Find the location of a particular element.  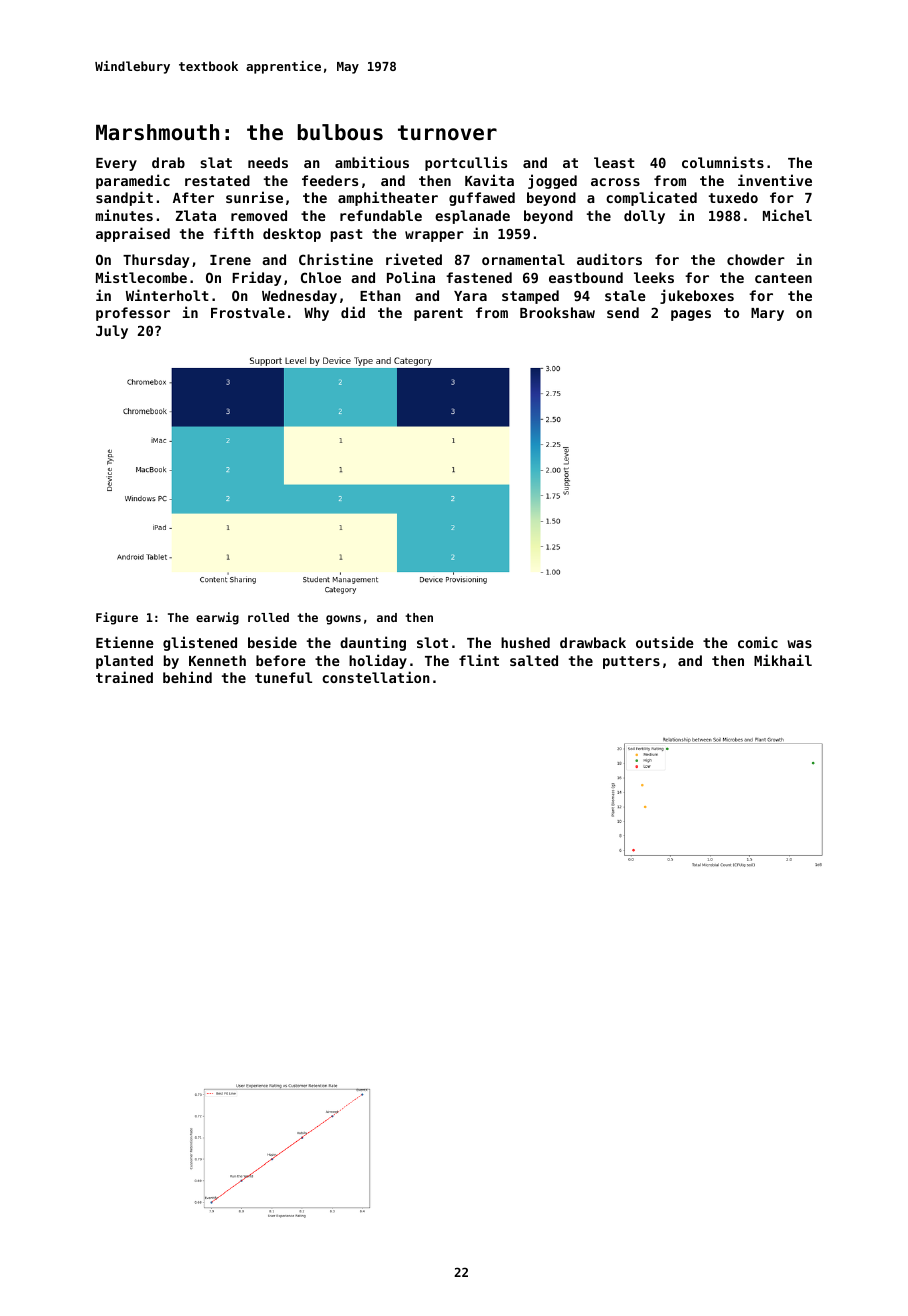

outside is located at coordinates (665, 642).
